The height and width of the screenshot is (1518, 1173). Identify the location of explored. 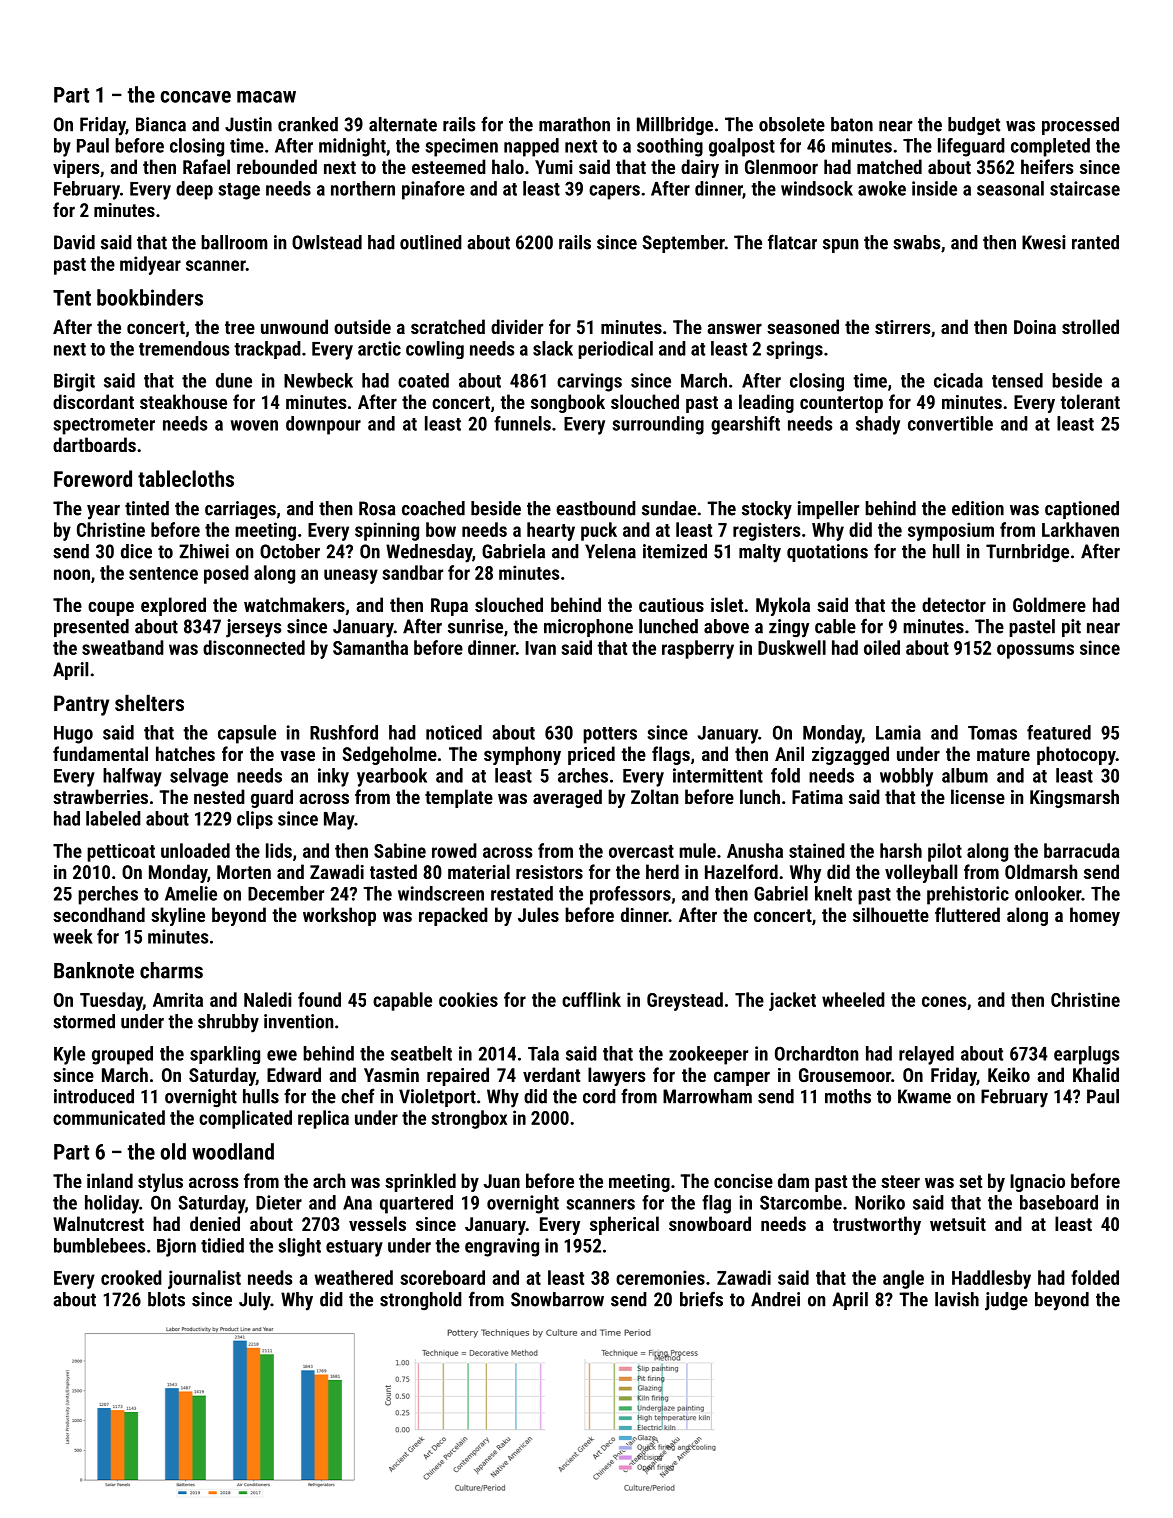
(173, 606).
